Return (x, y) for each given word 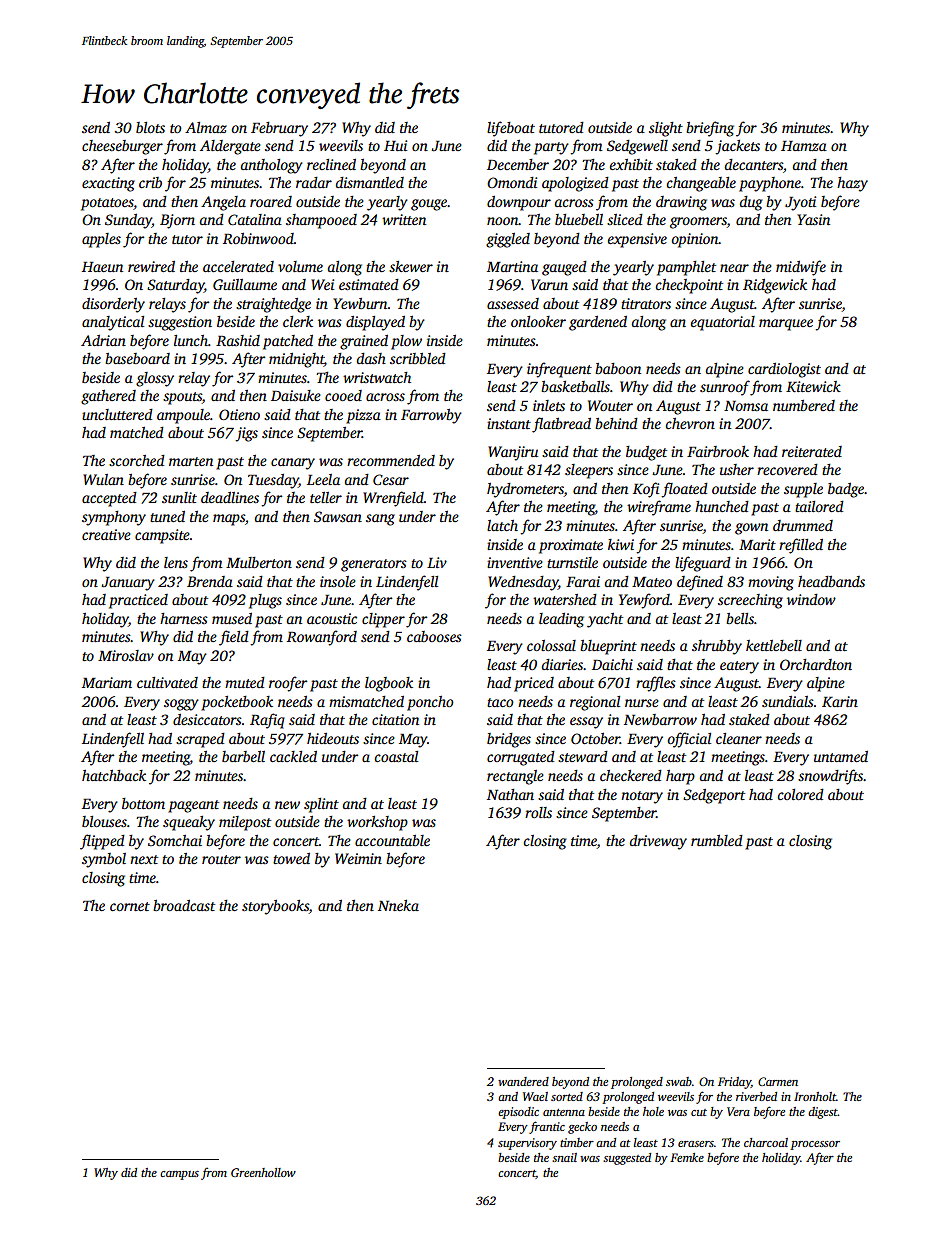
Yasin (813, 219)
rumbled (717, 840)
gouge (429, 205)
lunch (191, 340)
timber (577, 1142)
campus (179, 1175)
